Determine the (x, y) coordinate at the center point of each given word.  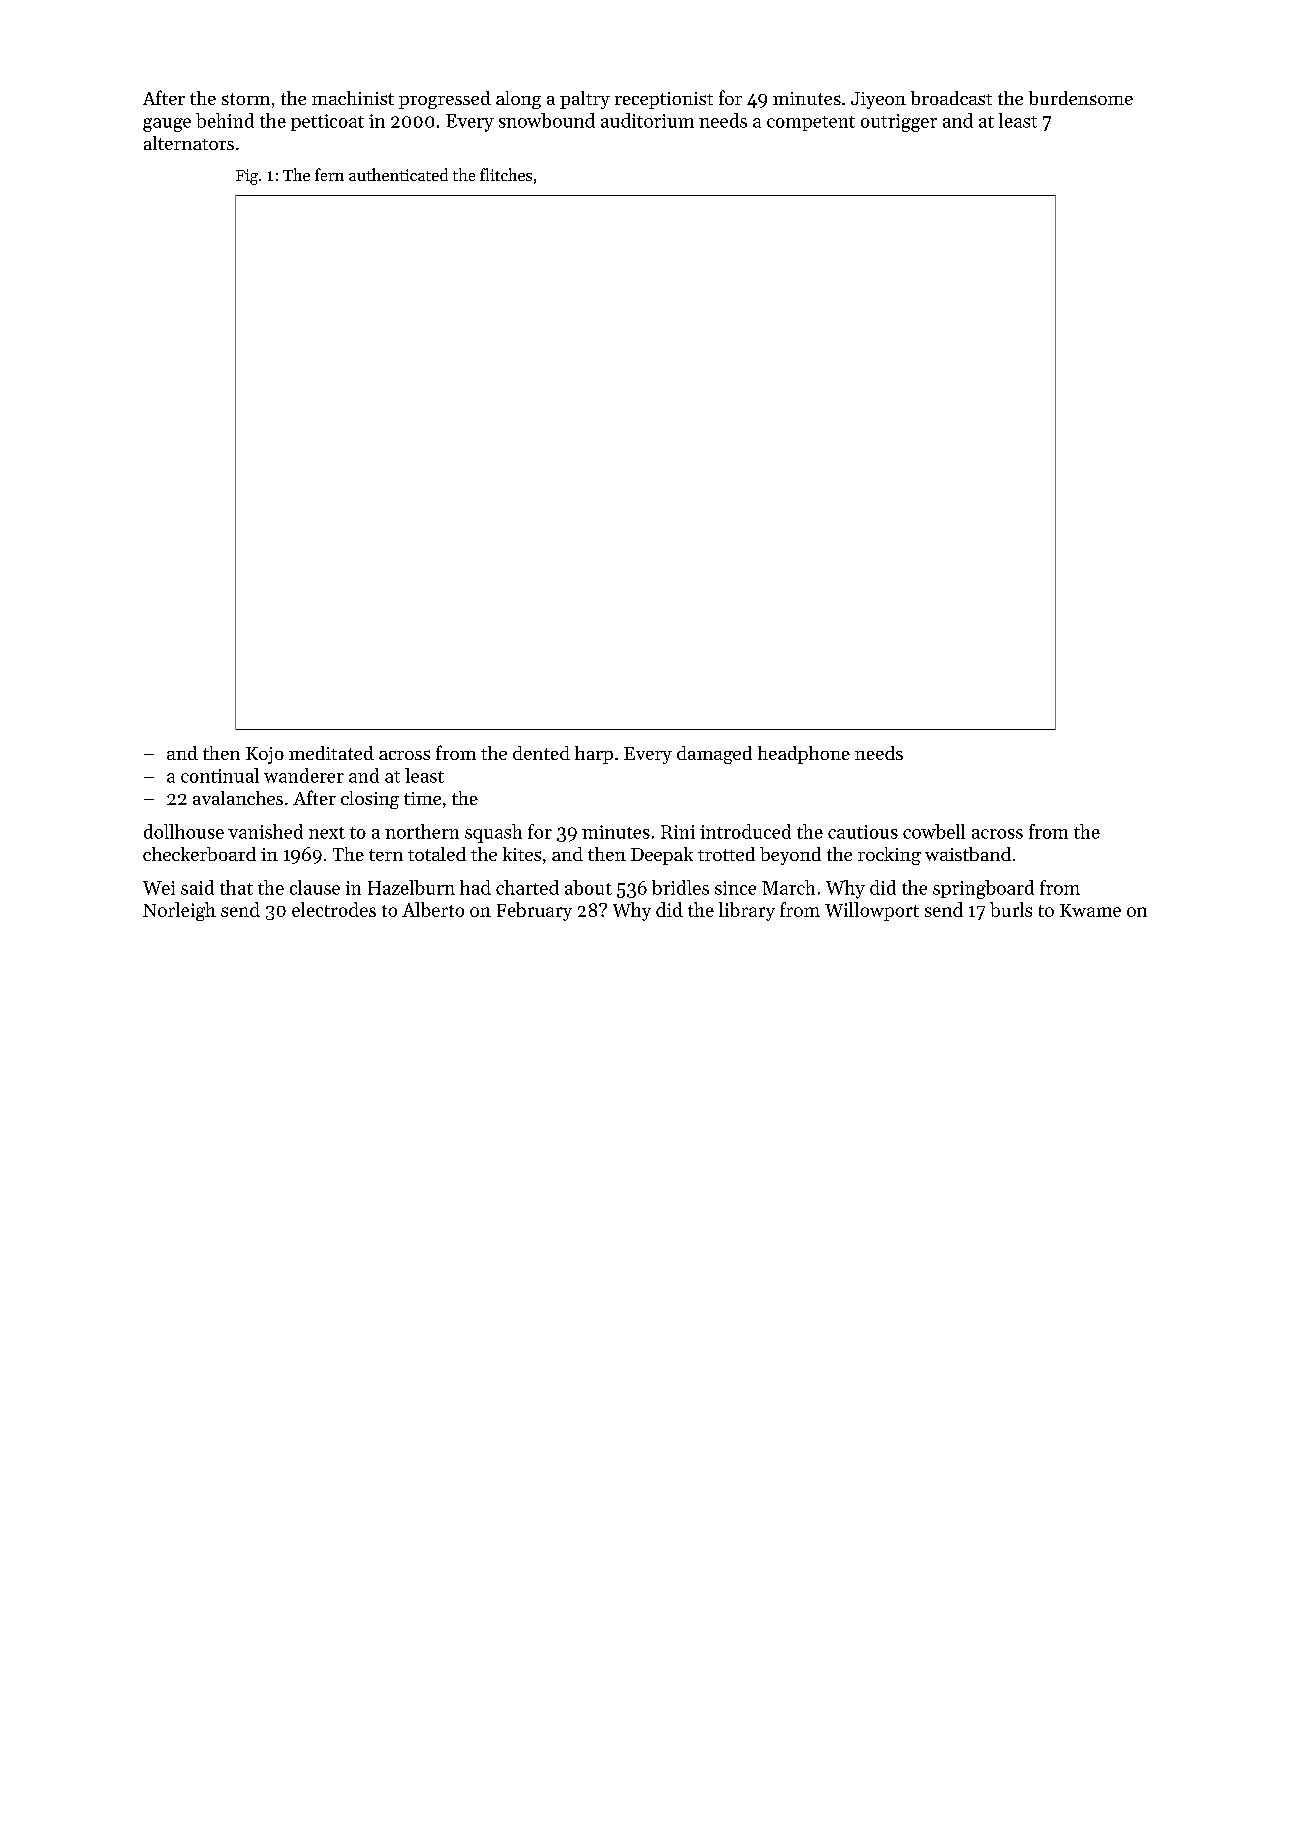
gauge (167, 125)
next (327, 833)
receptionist (664, 100)
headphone (804, 755)
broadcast (951, 98)
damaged (714, 755)
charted (527, 887)
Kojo (265, 755)
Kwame (1090, 910)
